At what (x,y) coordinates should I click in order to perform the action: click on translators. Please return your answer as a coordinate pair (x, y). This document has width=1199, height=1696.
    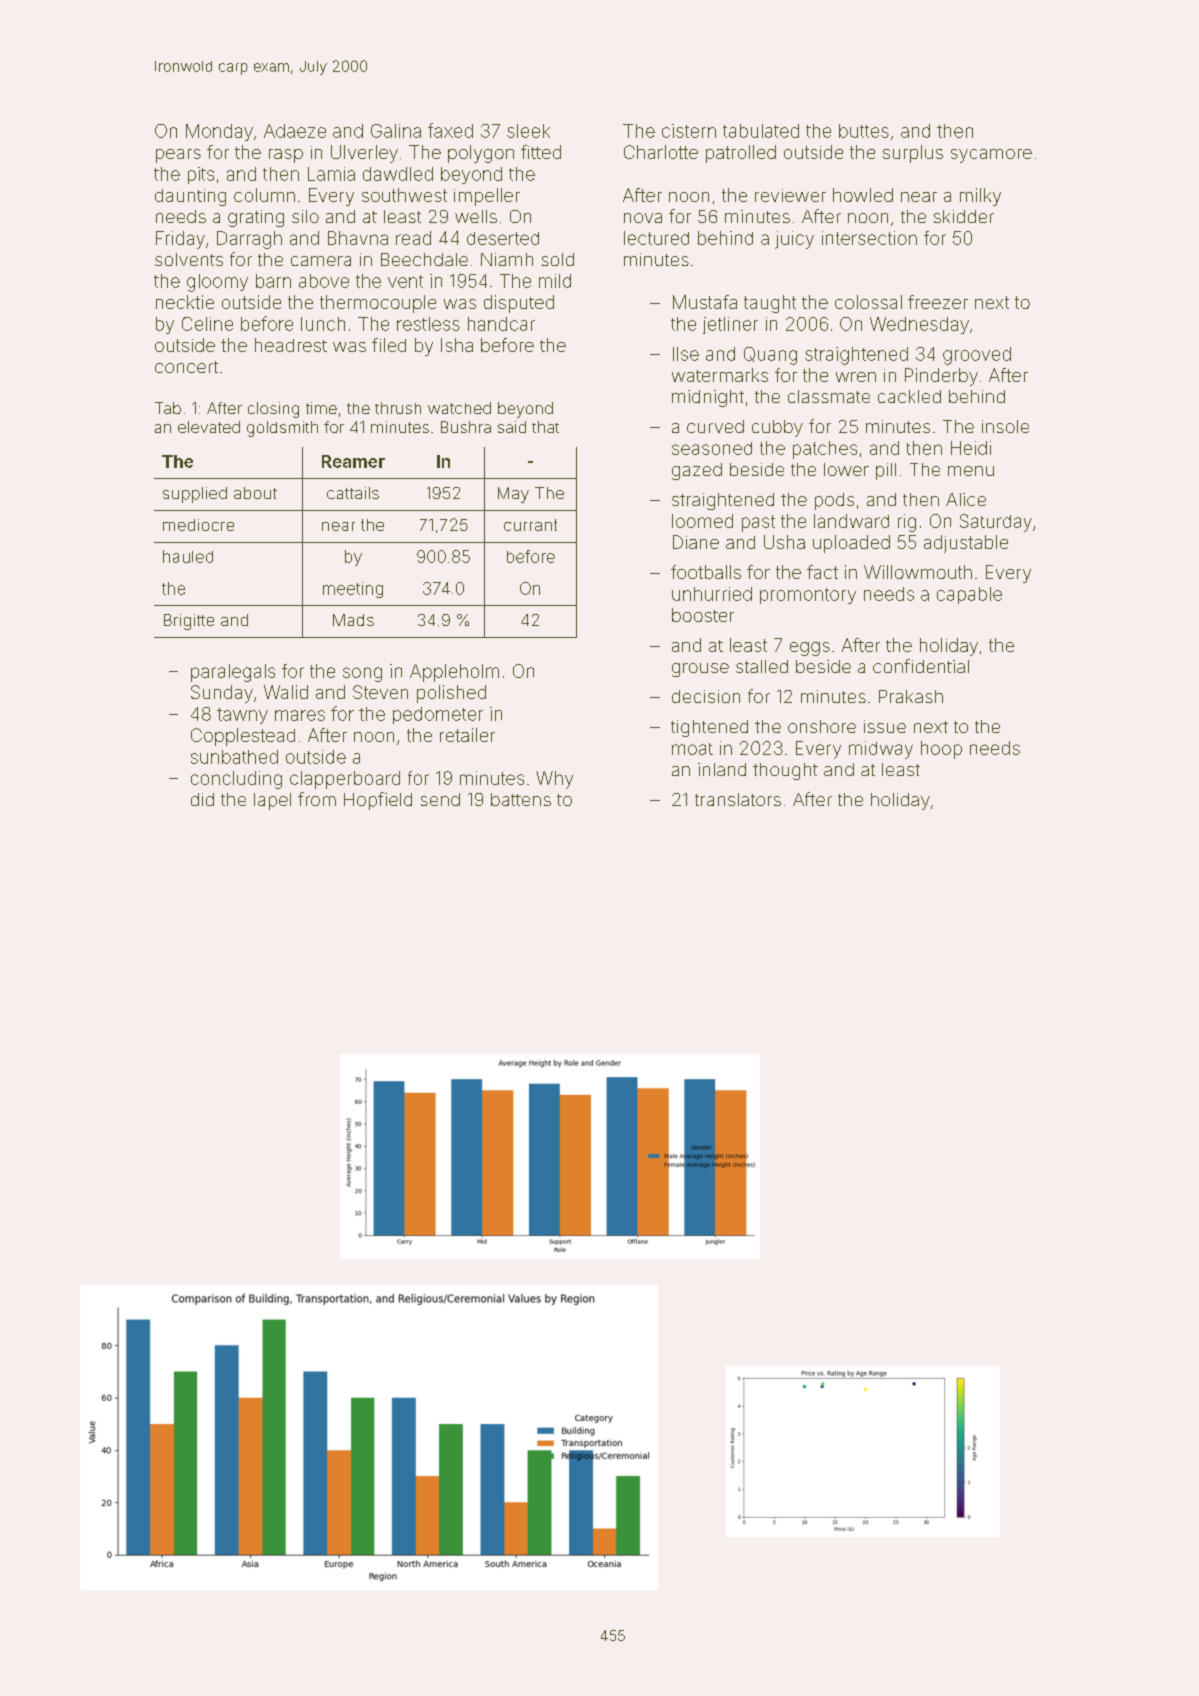
    Looking at the image, I should click on (738, 799).
